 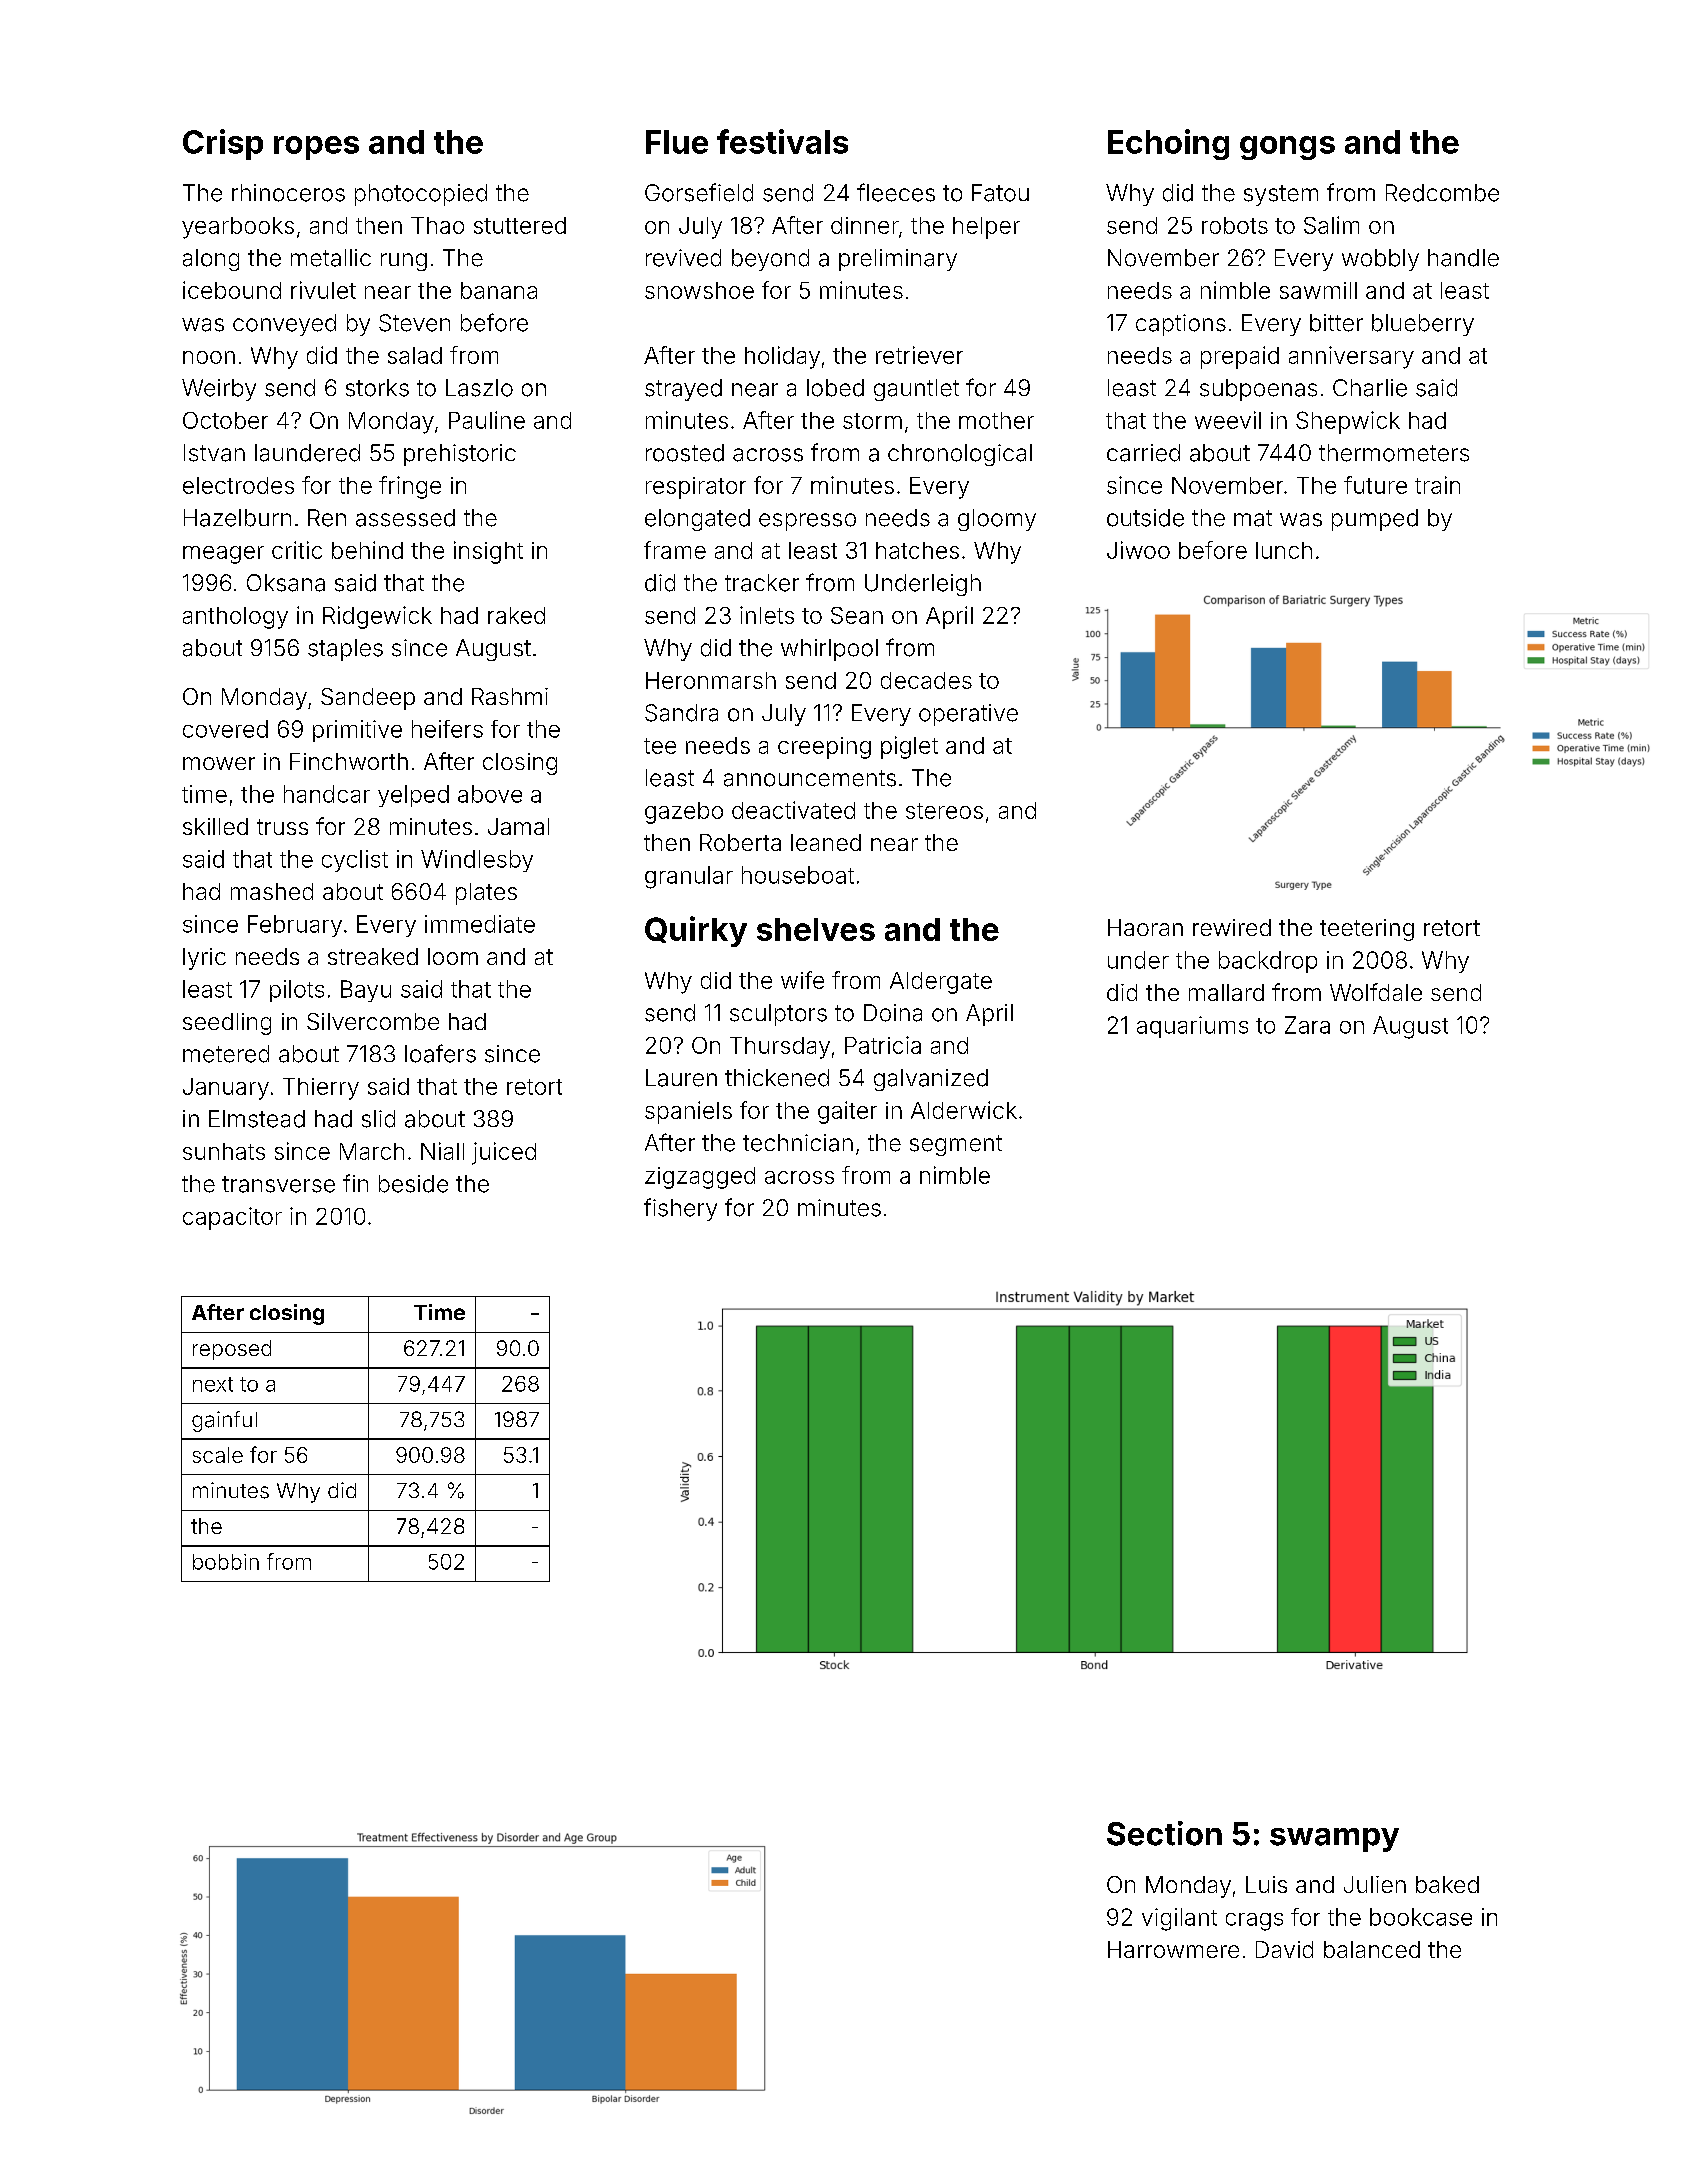 I want to click on rewired, so click(x=1232, y=927).
